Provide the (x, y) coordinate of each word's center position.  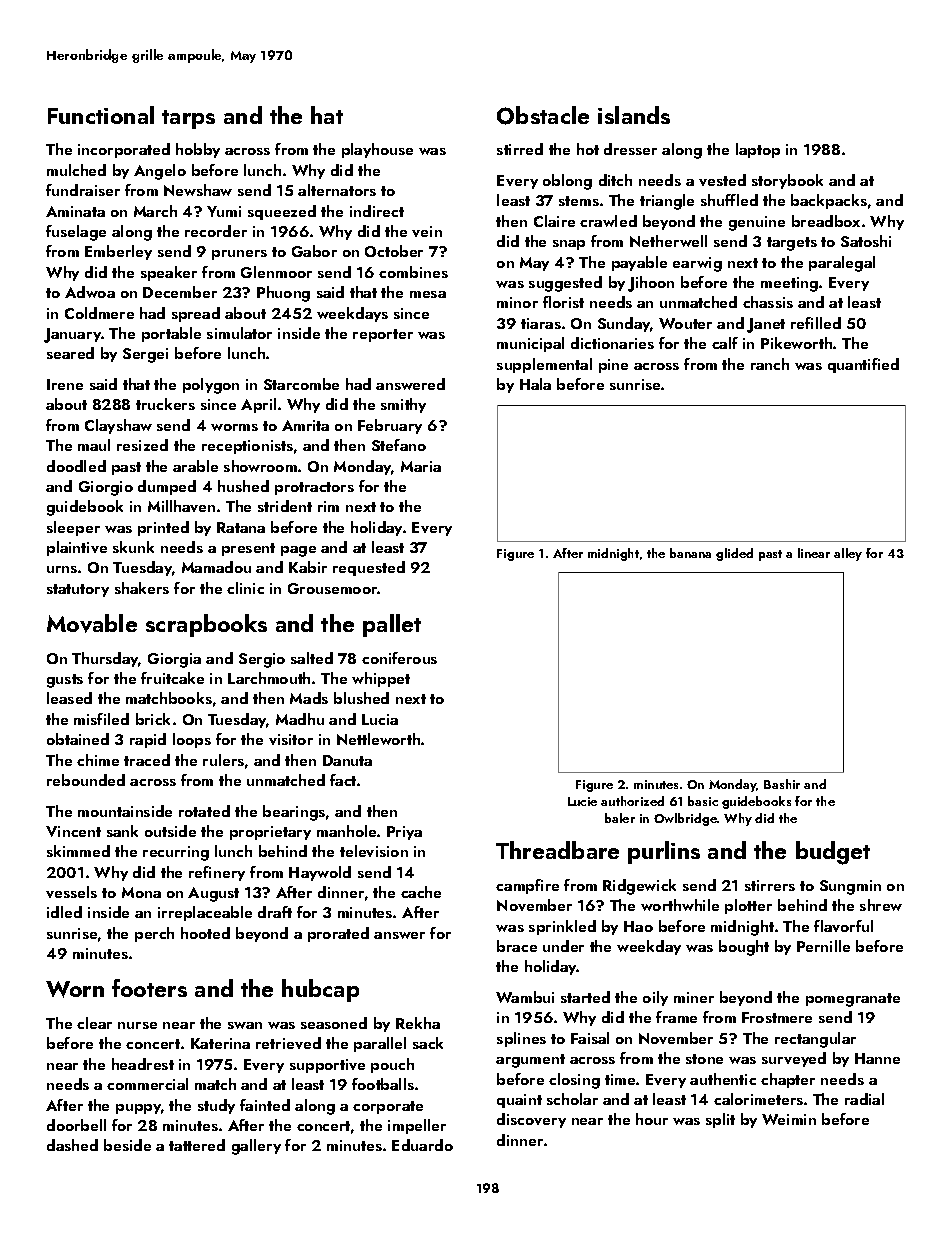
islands (634, 115)
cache (421, 892)
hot (588, 149)
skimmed (78, 851)
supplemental (544, 365)
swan (245, 1025)
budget (833, 853)
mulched (76, 170)
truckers (165, 404)
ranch (770, 364)
